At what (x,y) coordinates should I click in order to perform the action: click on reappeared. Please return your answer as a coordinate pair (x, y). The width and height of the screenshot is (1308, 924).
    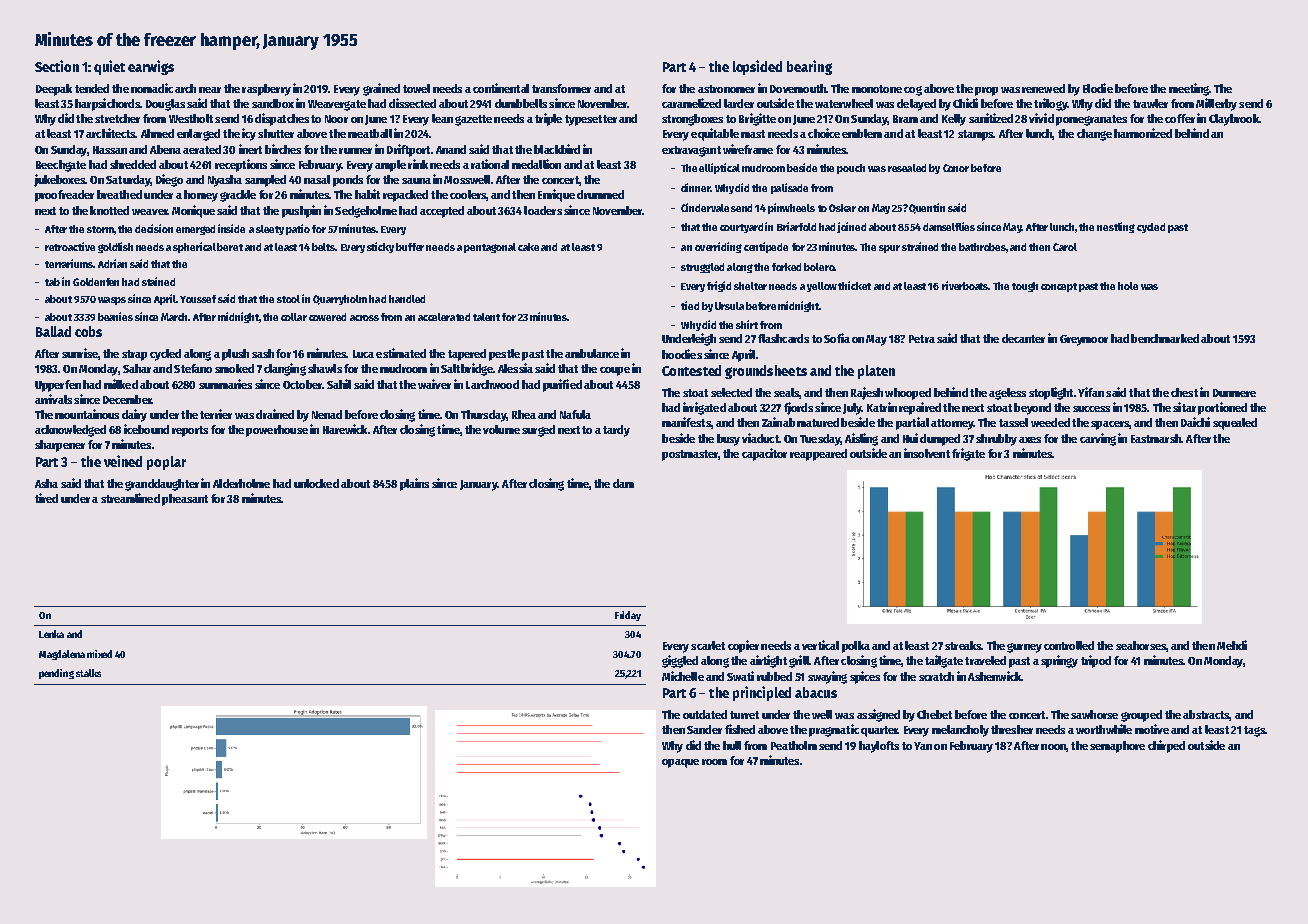
    Looking at the image, I should click on (818, 455).
